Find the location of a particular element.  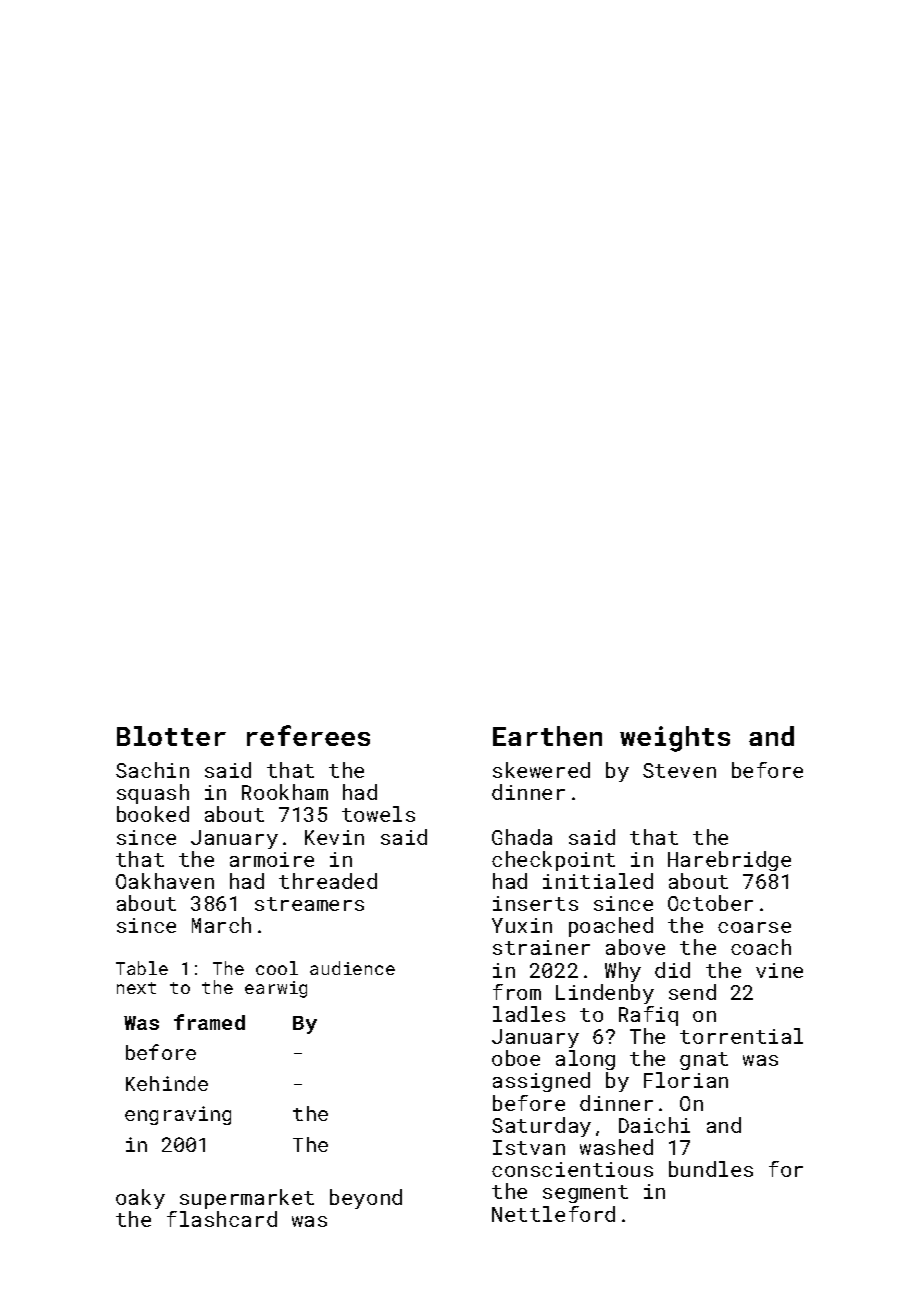

weights is located at coordinates (675, 739).
